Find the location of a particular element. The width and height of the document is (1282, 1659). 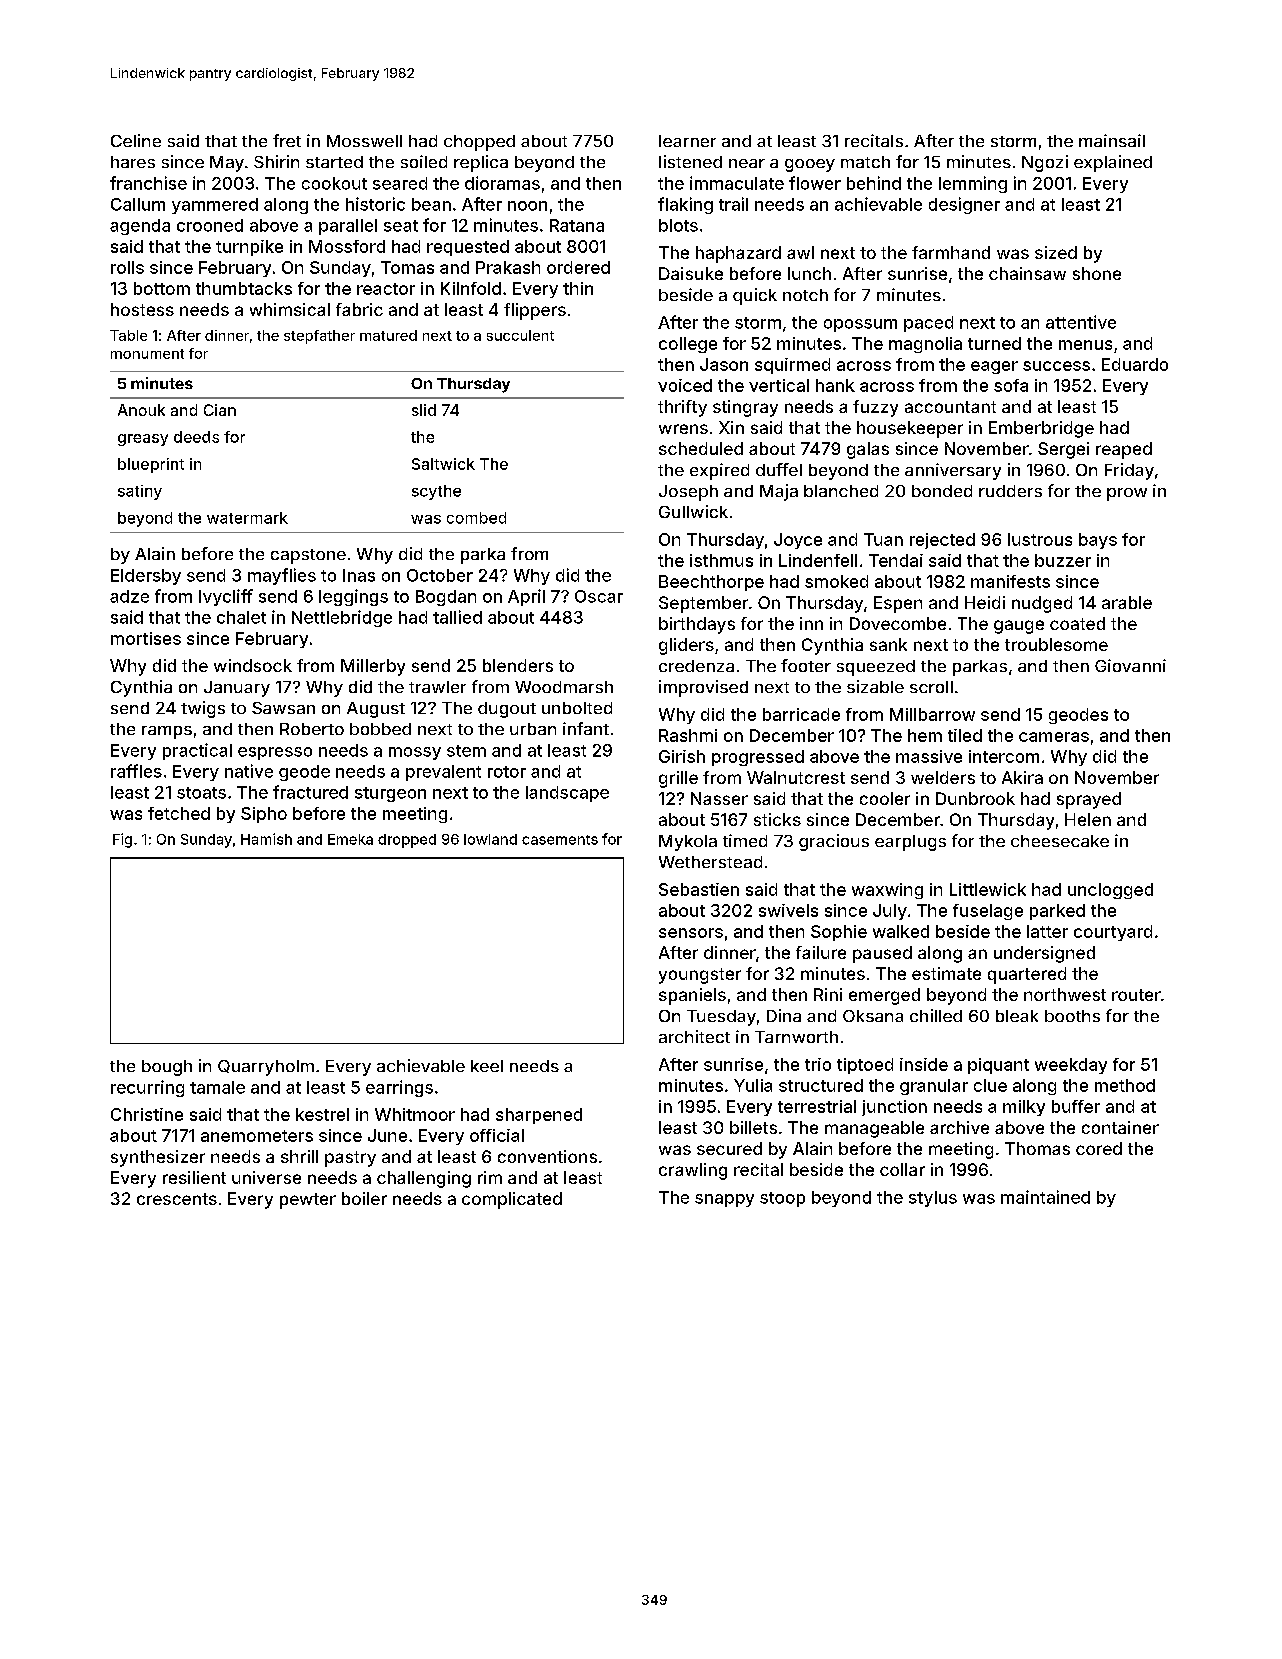

cameras is located at coordinates (1054, 737).
